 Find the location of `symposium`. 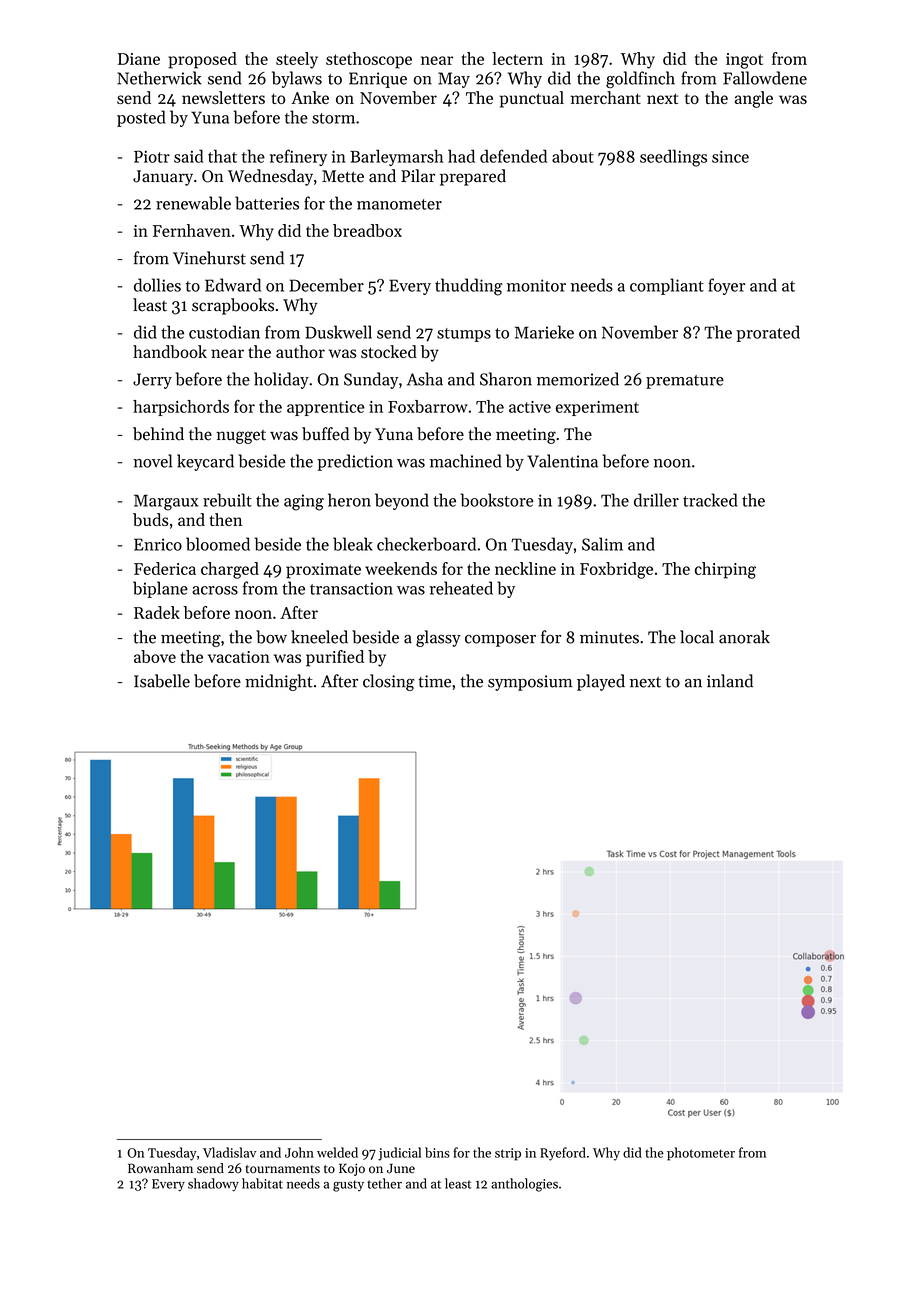

symposium is located at coordinates (530, 683).
